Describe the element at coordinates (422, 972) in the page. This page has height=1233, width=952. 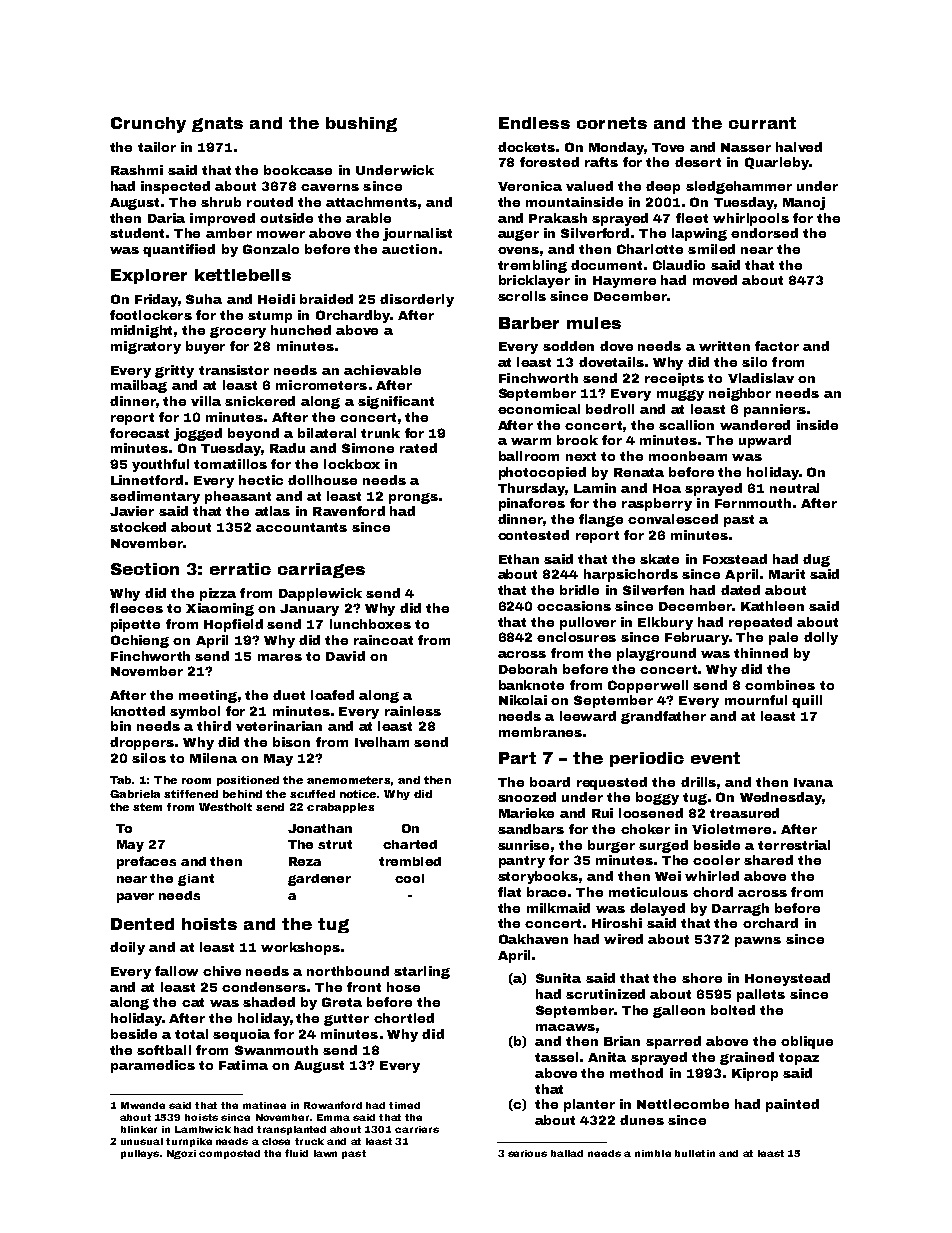
I see `starling` at that location.
